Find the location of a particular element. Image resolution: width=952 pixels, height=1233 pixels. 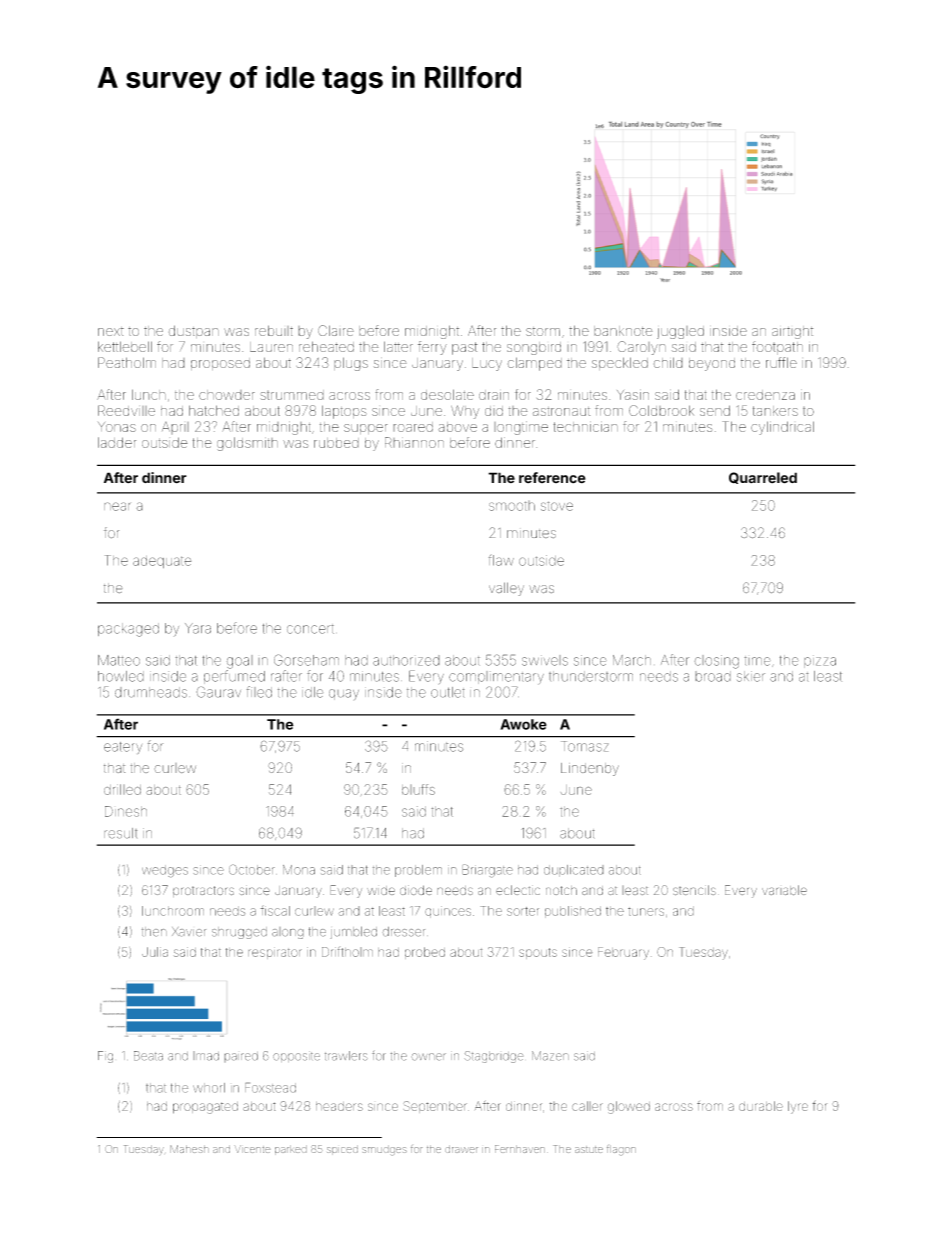

Mona is located at coordinates (299, 870).
